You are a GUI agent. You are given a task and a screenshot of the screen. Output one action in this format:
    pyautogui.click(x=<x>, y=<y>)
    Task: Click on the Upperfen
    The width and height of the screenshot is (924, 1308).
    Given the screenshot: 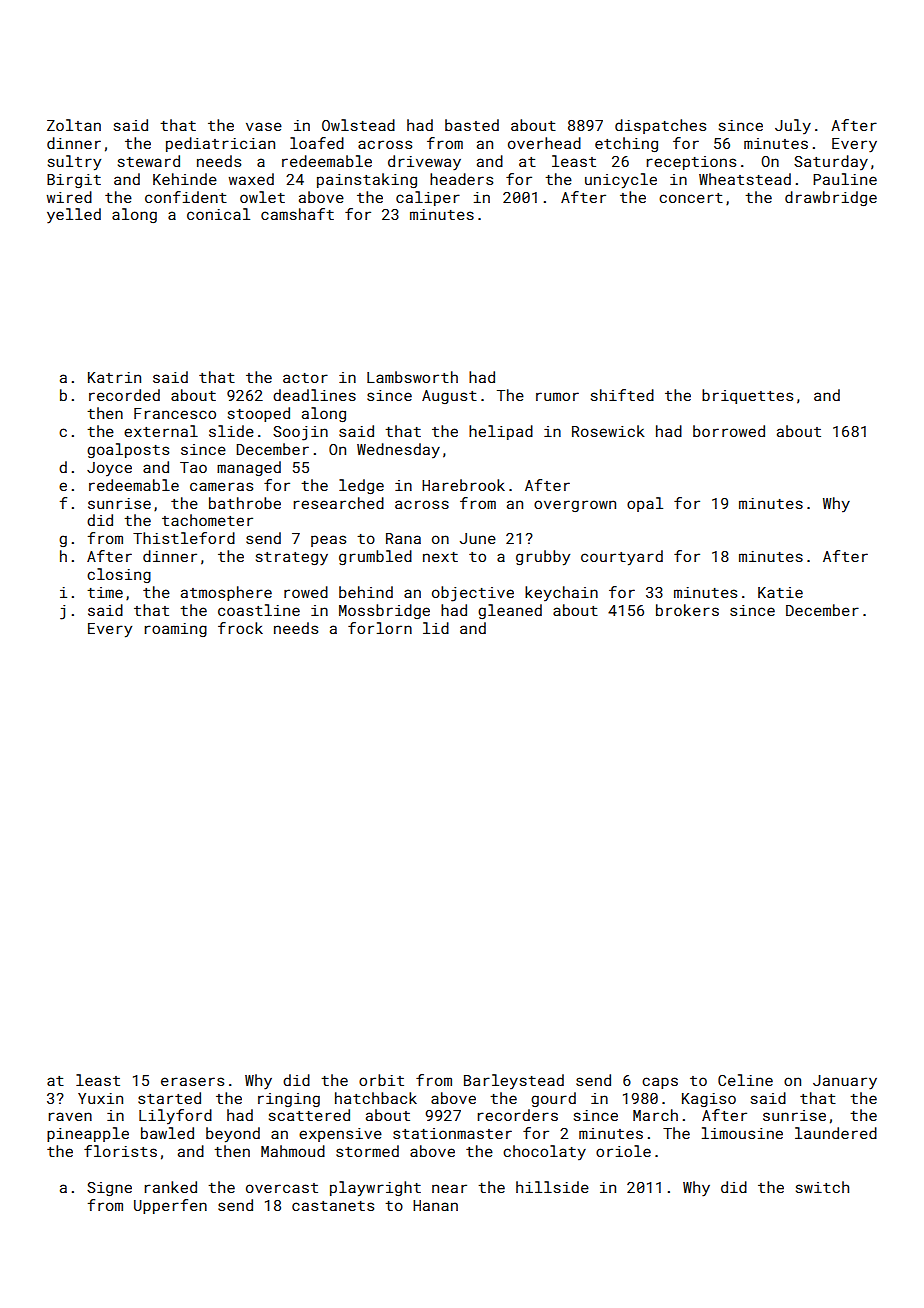 What is the action you would take?
    pyautogui.click(x=170, y=1206)
